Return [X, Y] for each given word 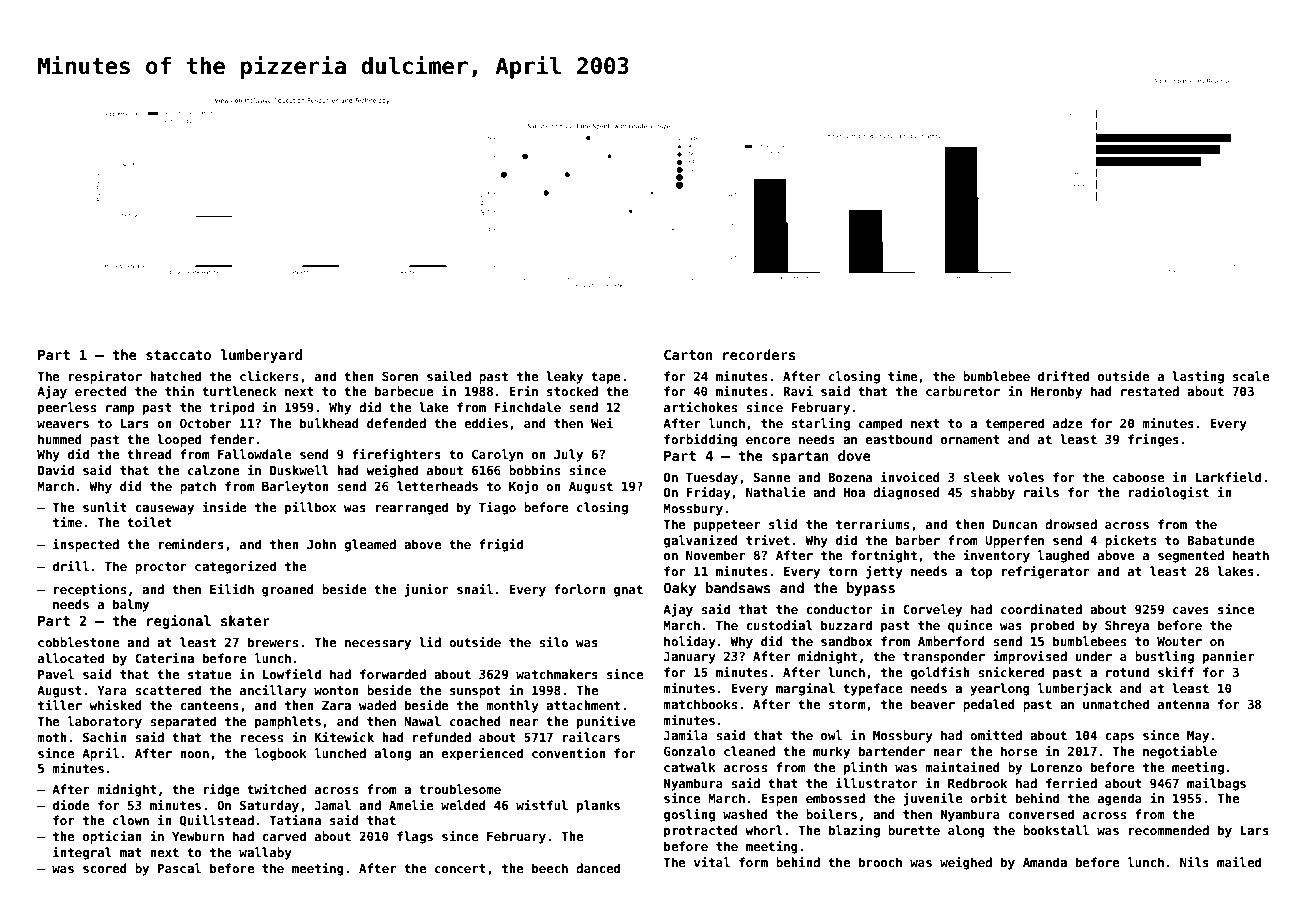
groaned [288, 590]
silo [553, 642]
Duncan [1015, 524]
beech [550, 868]
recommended [1169, 830]
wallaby [265, 853]
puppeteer [727, 526]
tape [606, 378]
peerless [67, 408]
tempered [1014, 424]
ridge [221, 790]
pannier [1228, 657]
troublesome [460, 789]
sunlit [105, 507]
